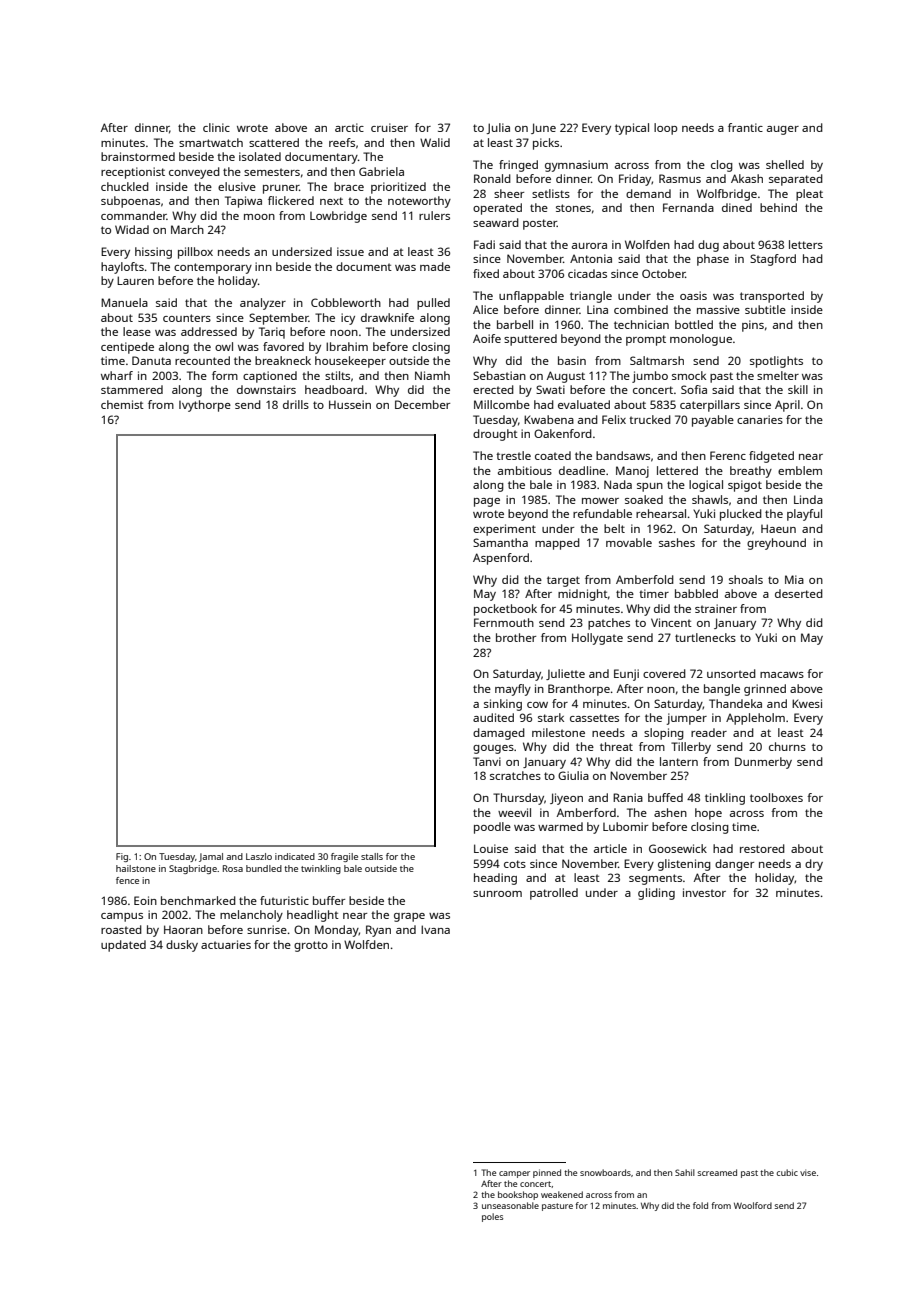 The width and height of the page is (924, 1308). Describe the element at coordinates (814, 865) in the page. I see `dry` at that location.
